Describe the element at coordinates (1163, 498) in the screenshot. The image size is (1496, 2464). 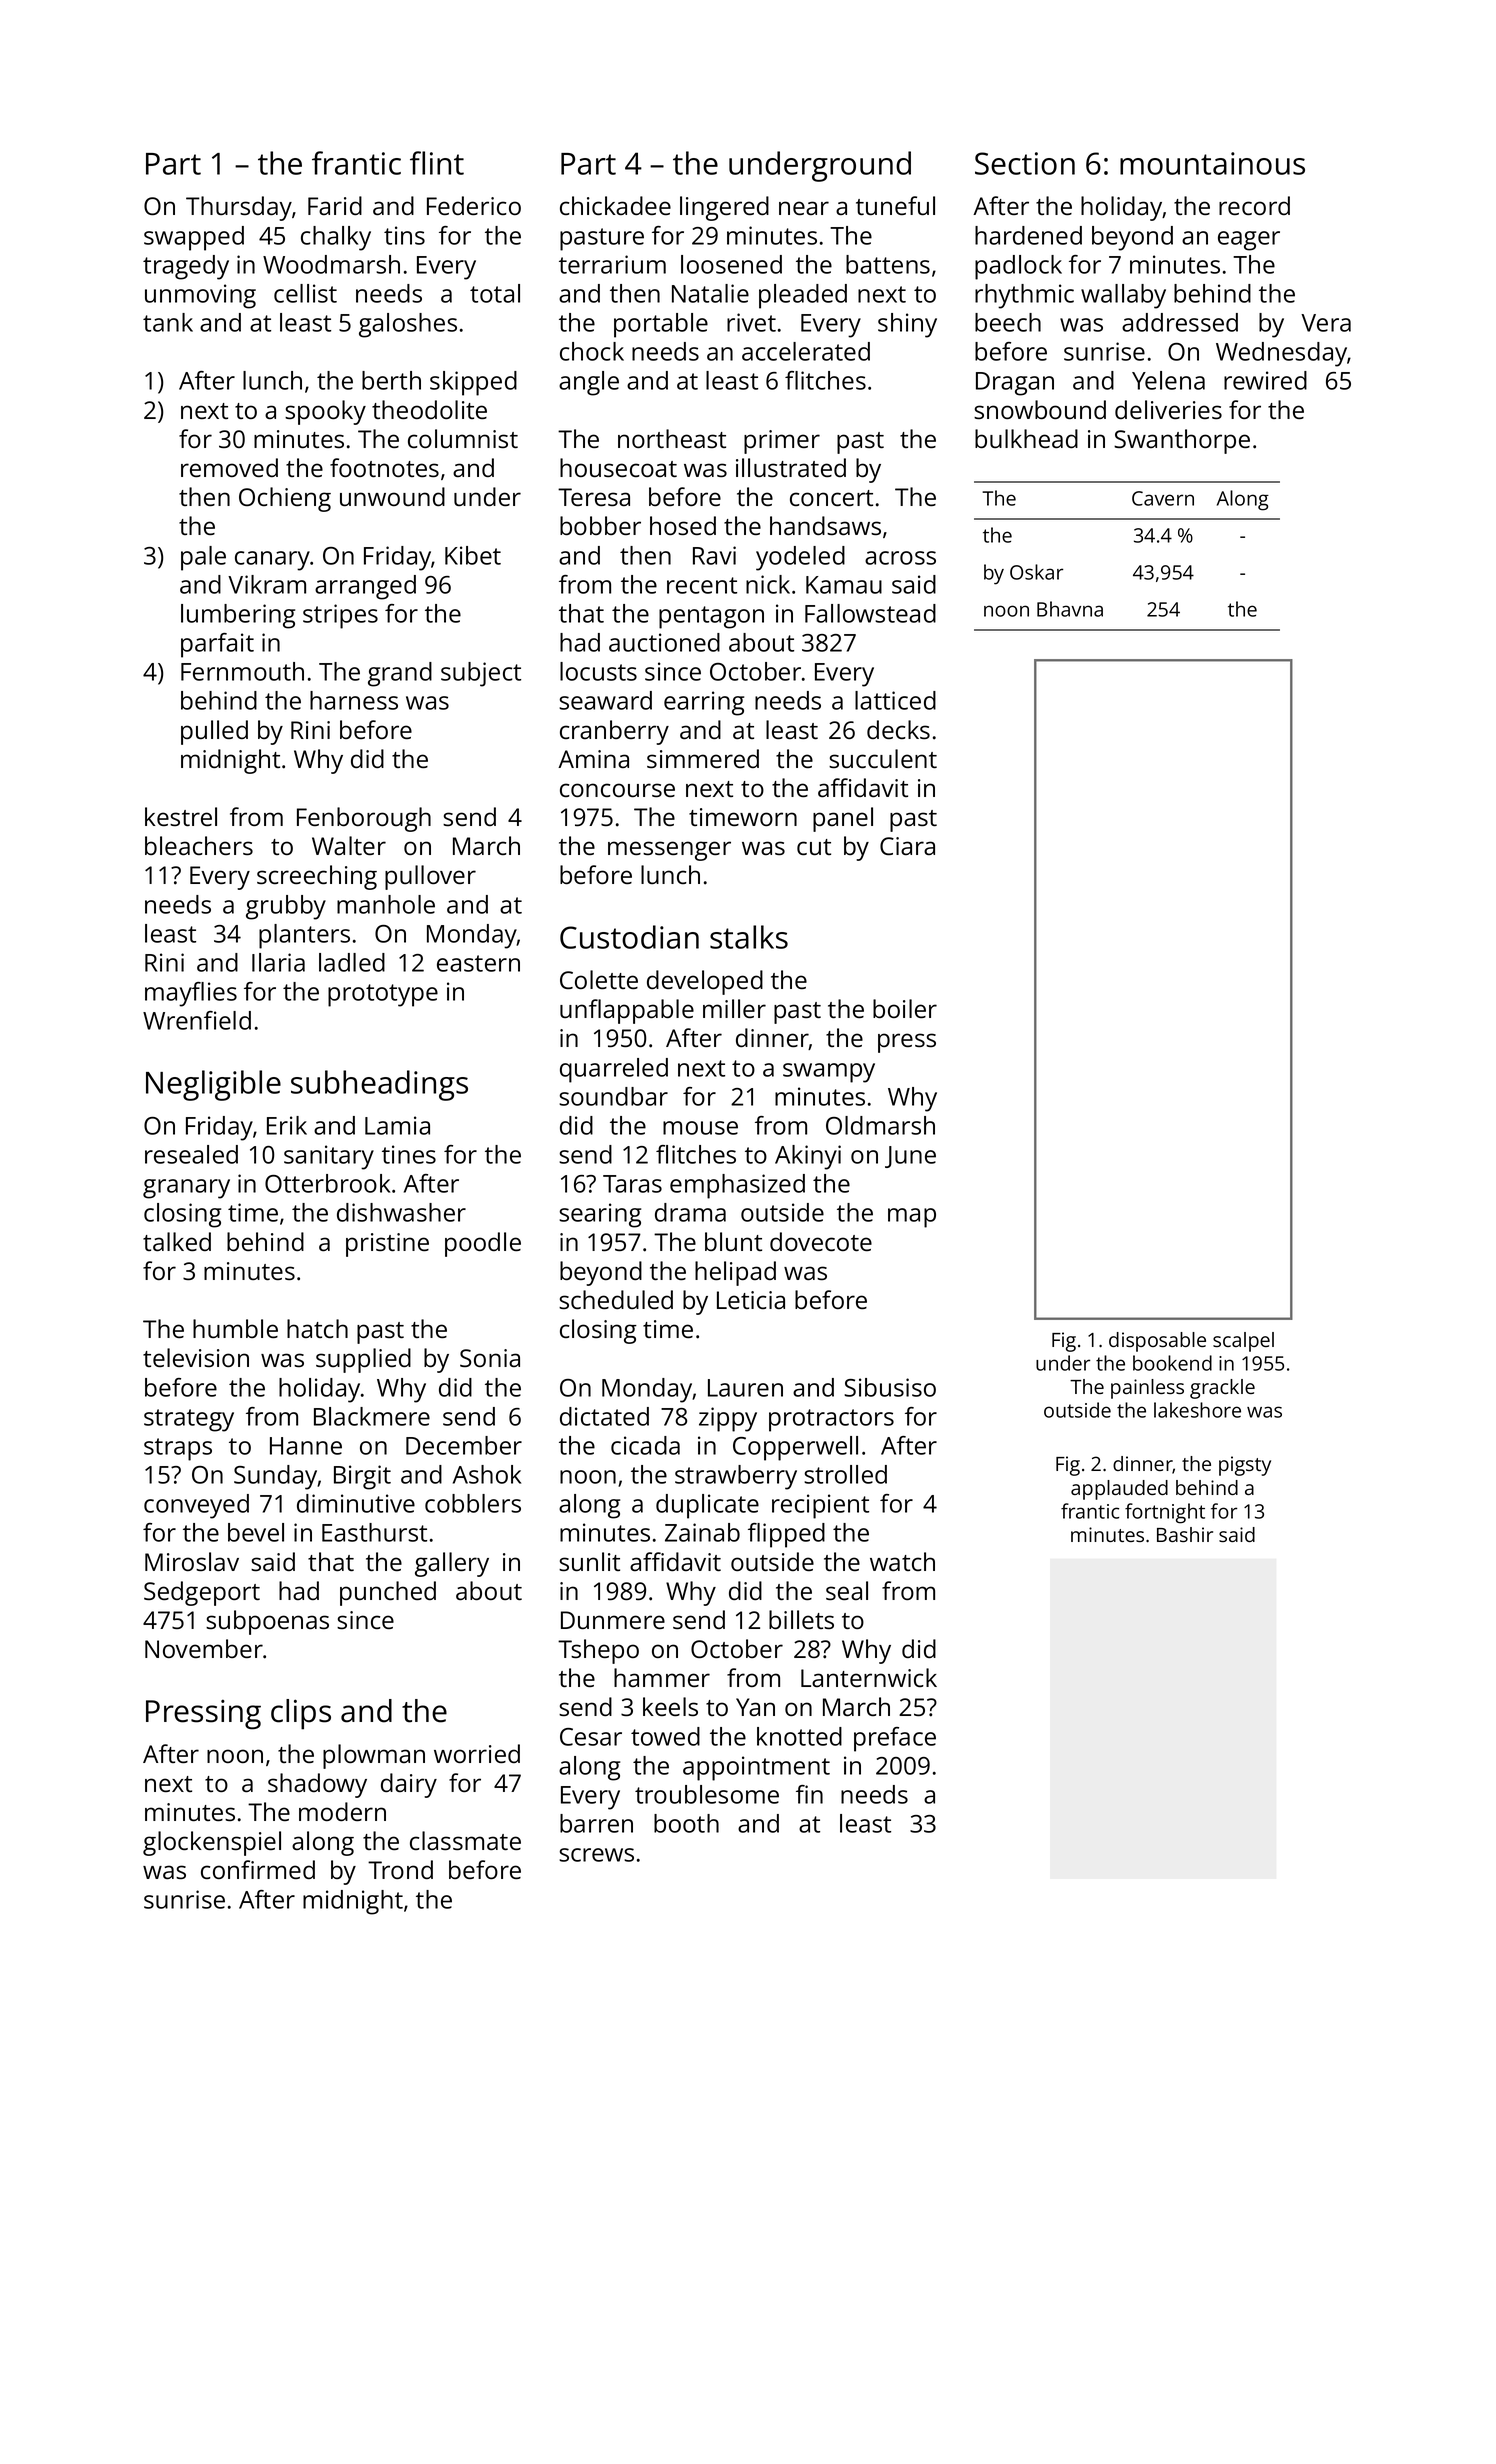
I see `Cavern` at that location.
